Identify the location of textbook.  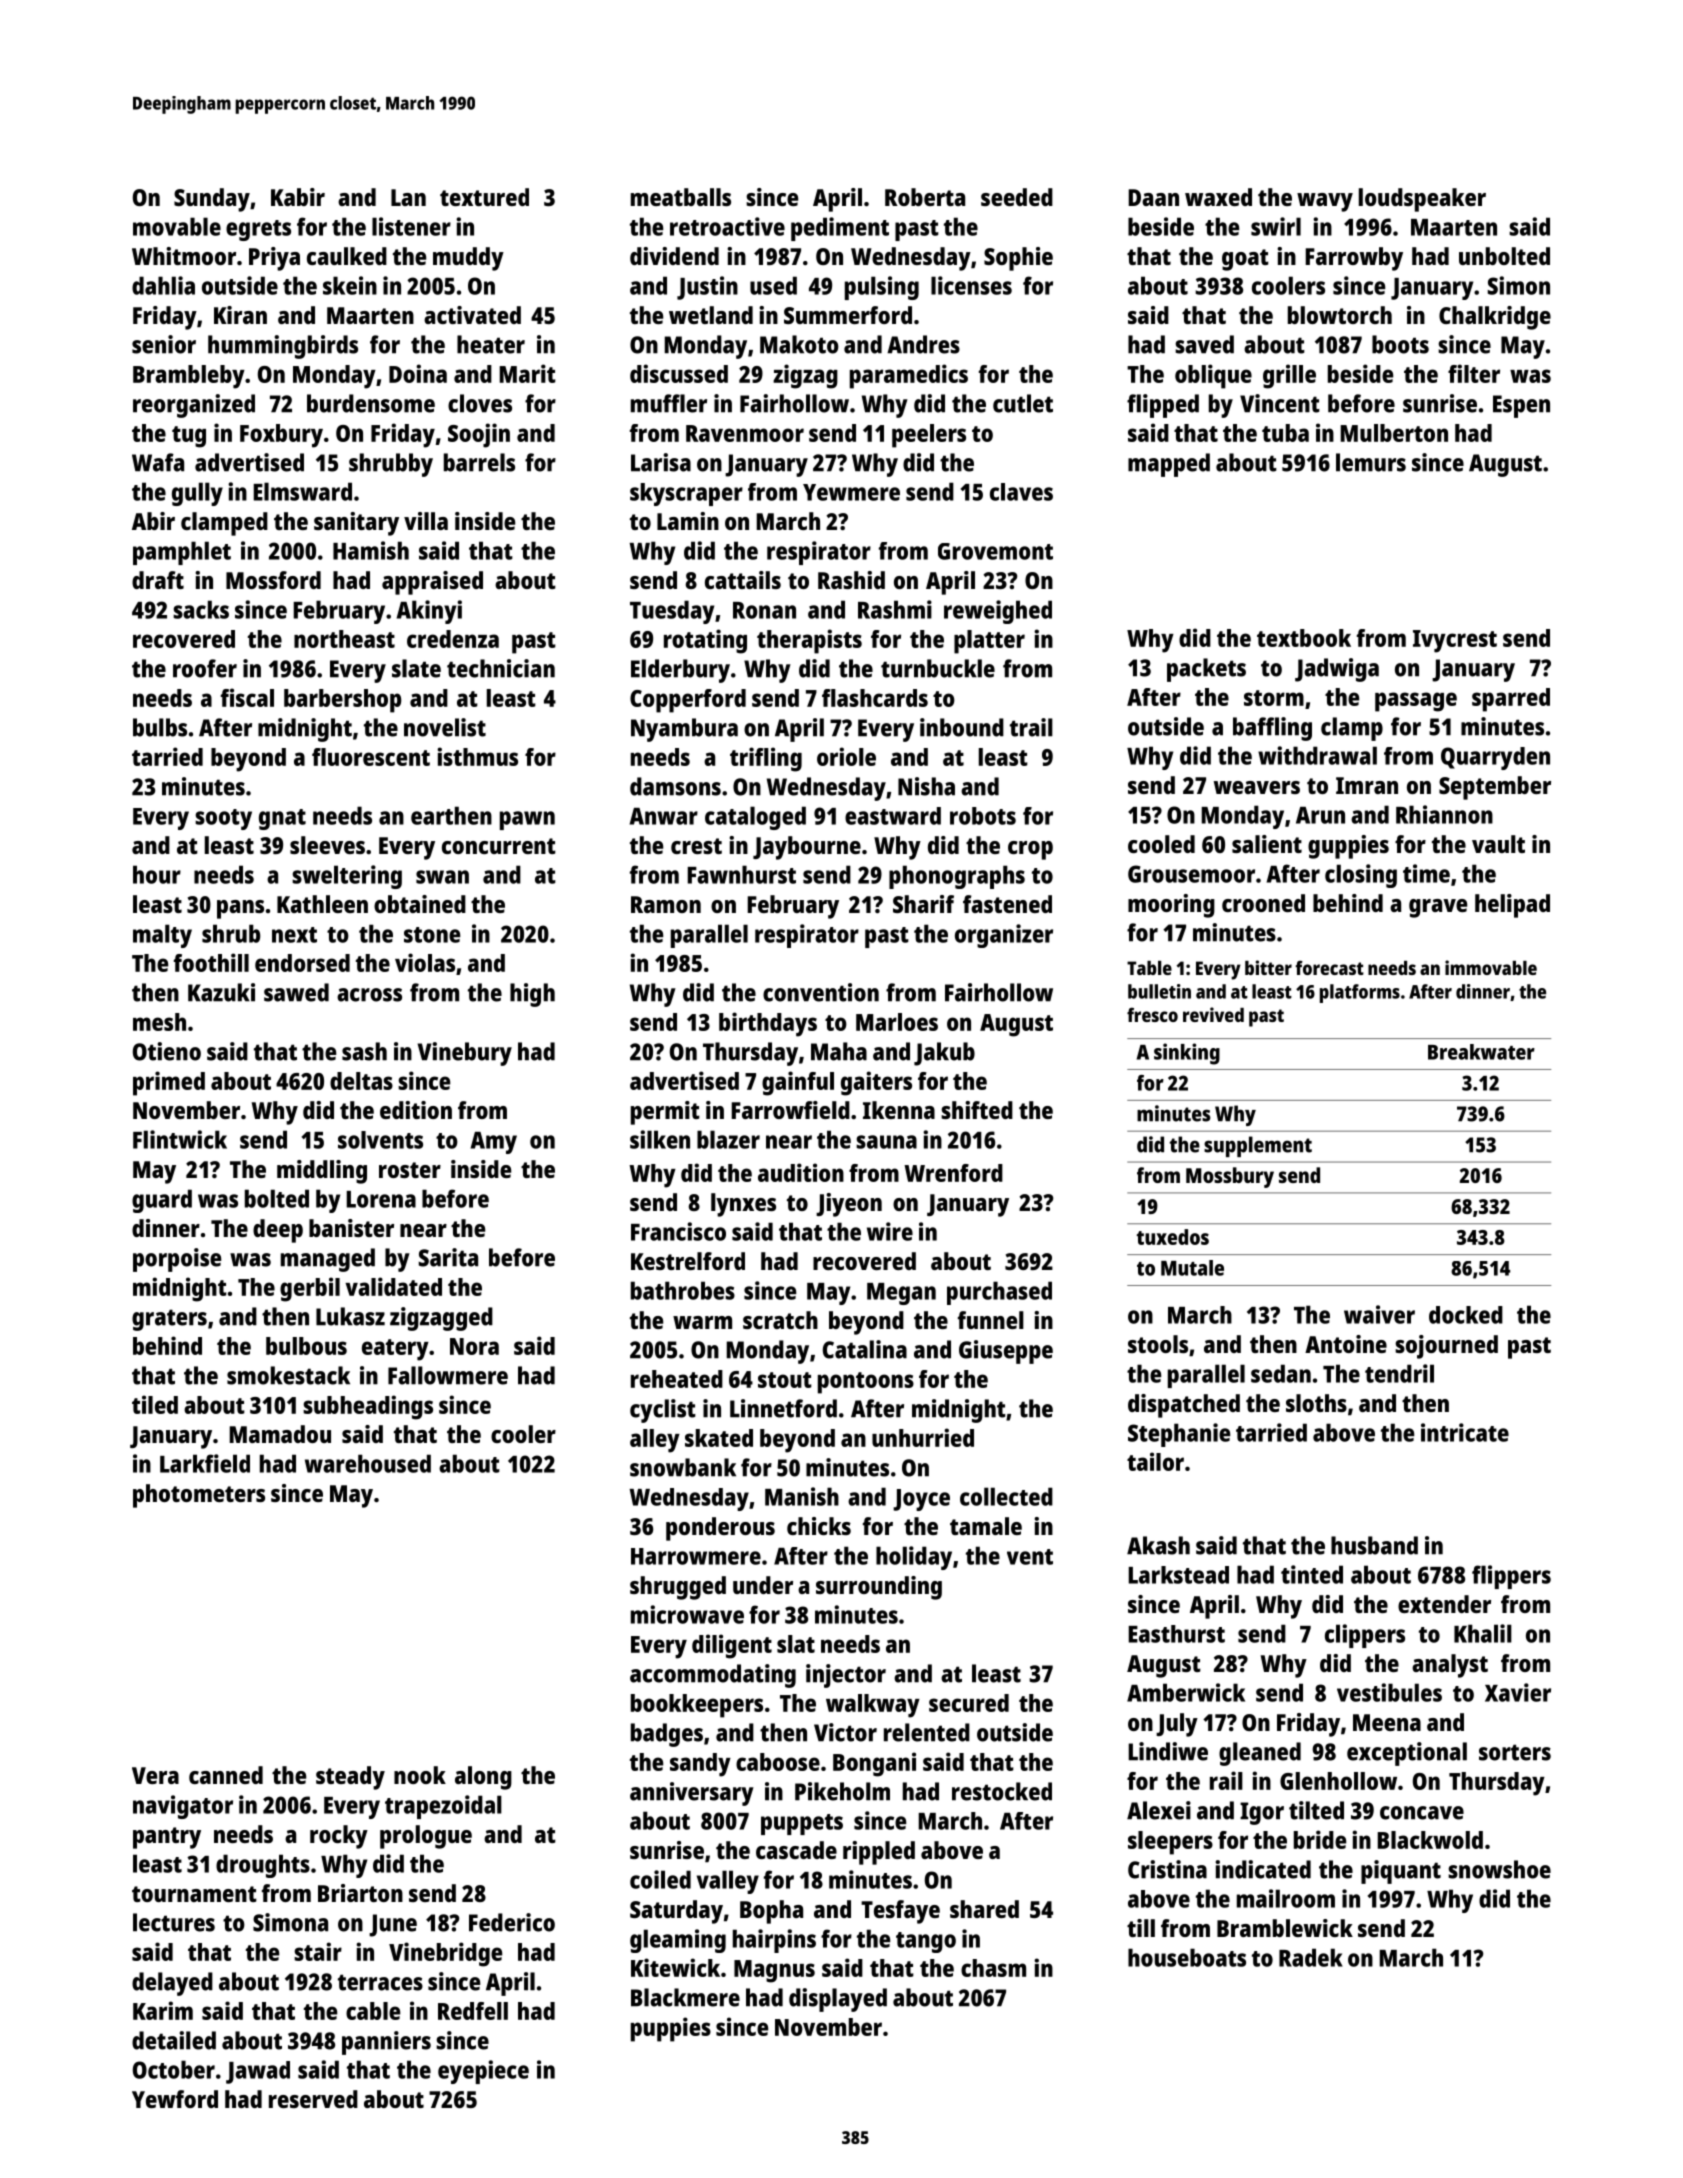
(1304, 638).
